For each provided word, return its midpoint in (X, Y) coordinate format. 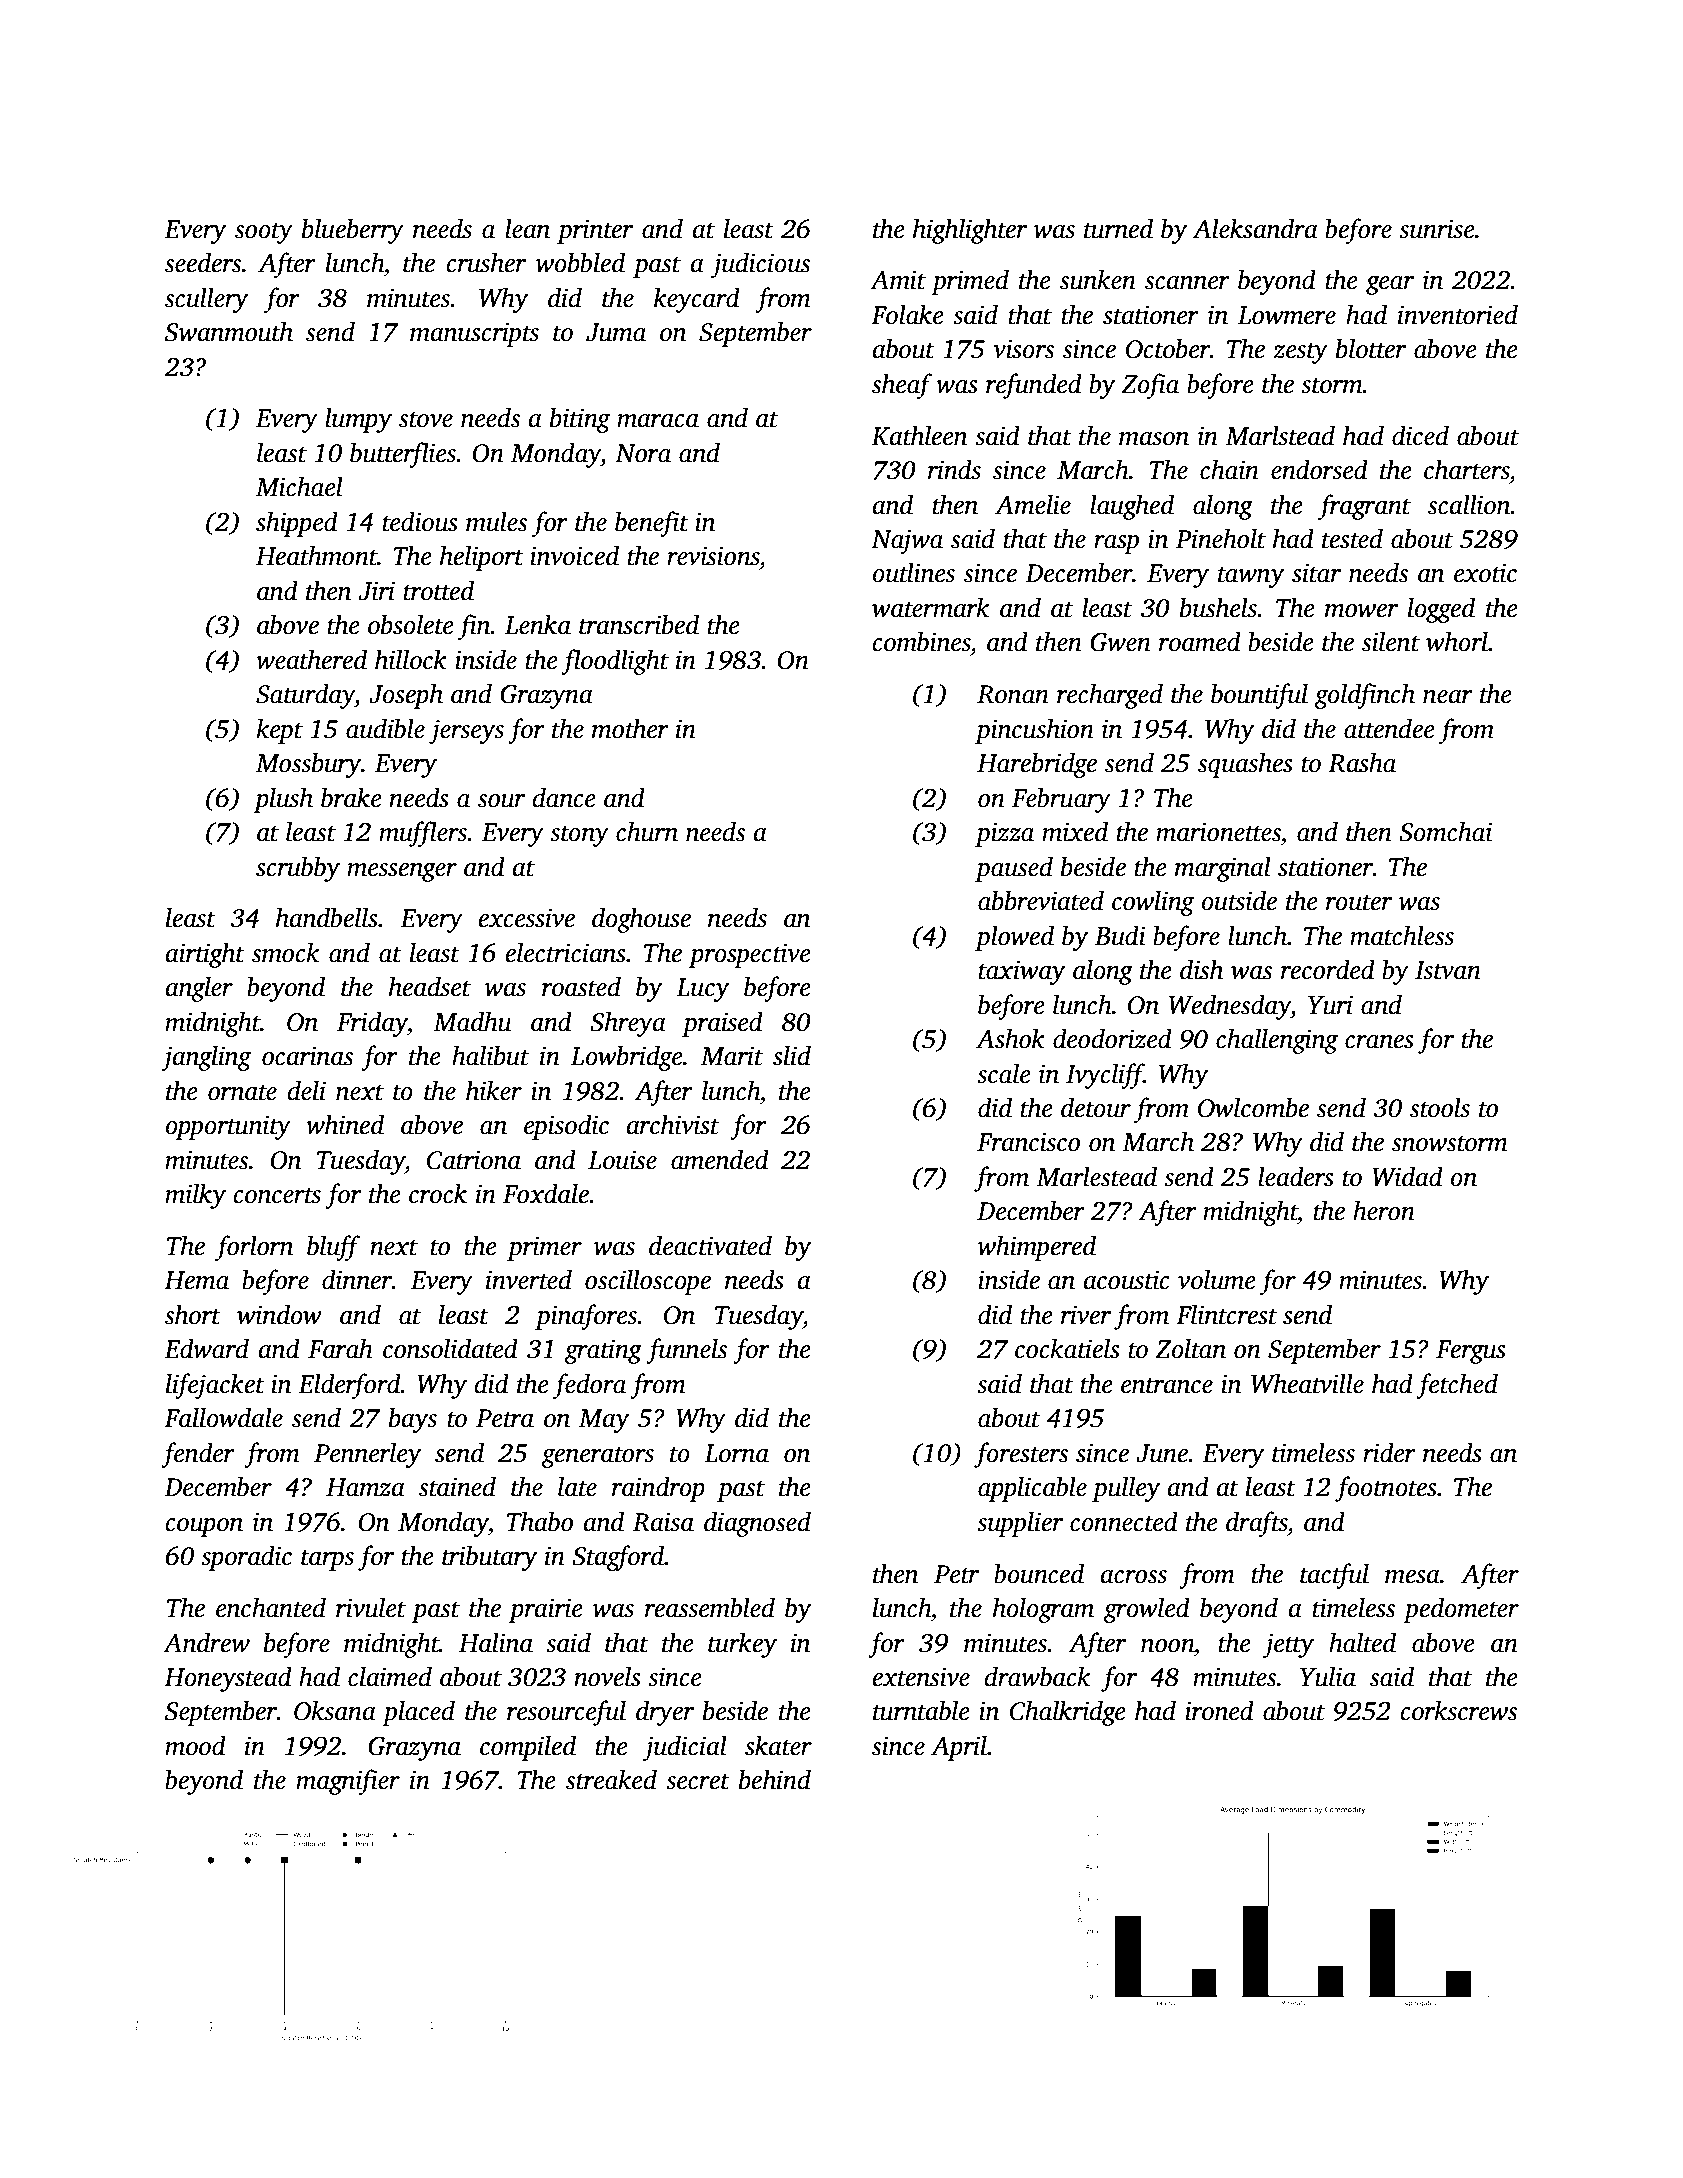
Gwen (1120, 642)
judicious (760, 265)
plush (283, 800)
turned (1118, 228)
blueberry (353, 231)
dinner (357, 1279)
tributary (489, 1558)
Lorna (736, 1453)
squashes (1245, 765)
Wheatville (1307, 1383)
